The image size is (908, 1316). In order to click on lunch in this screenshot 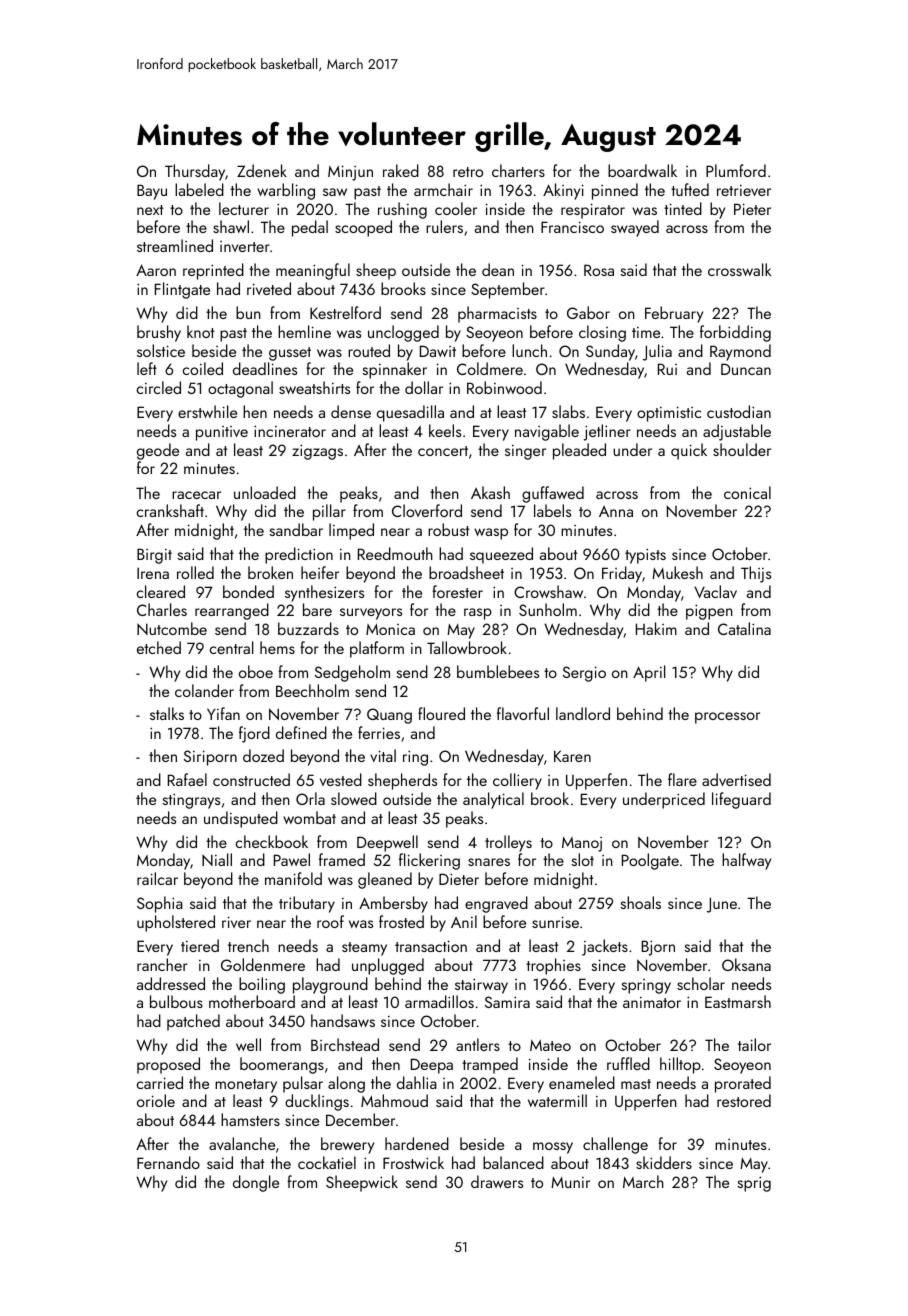, I will do `click(529, 350)`.
